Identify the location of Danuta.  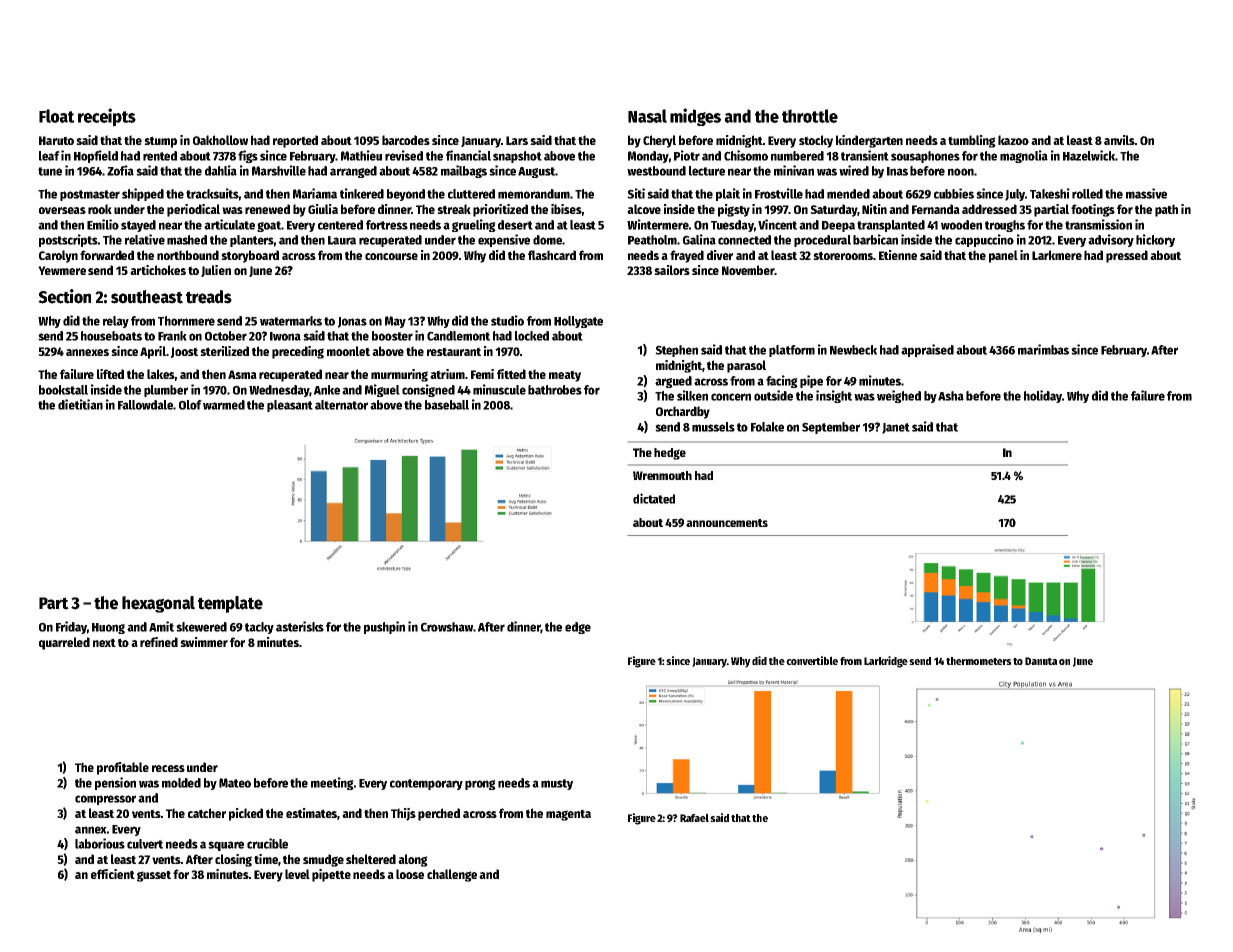
(1041, 661).
